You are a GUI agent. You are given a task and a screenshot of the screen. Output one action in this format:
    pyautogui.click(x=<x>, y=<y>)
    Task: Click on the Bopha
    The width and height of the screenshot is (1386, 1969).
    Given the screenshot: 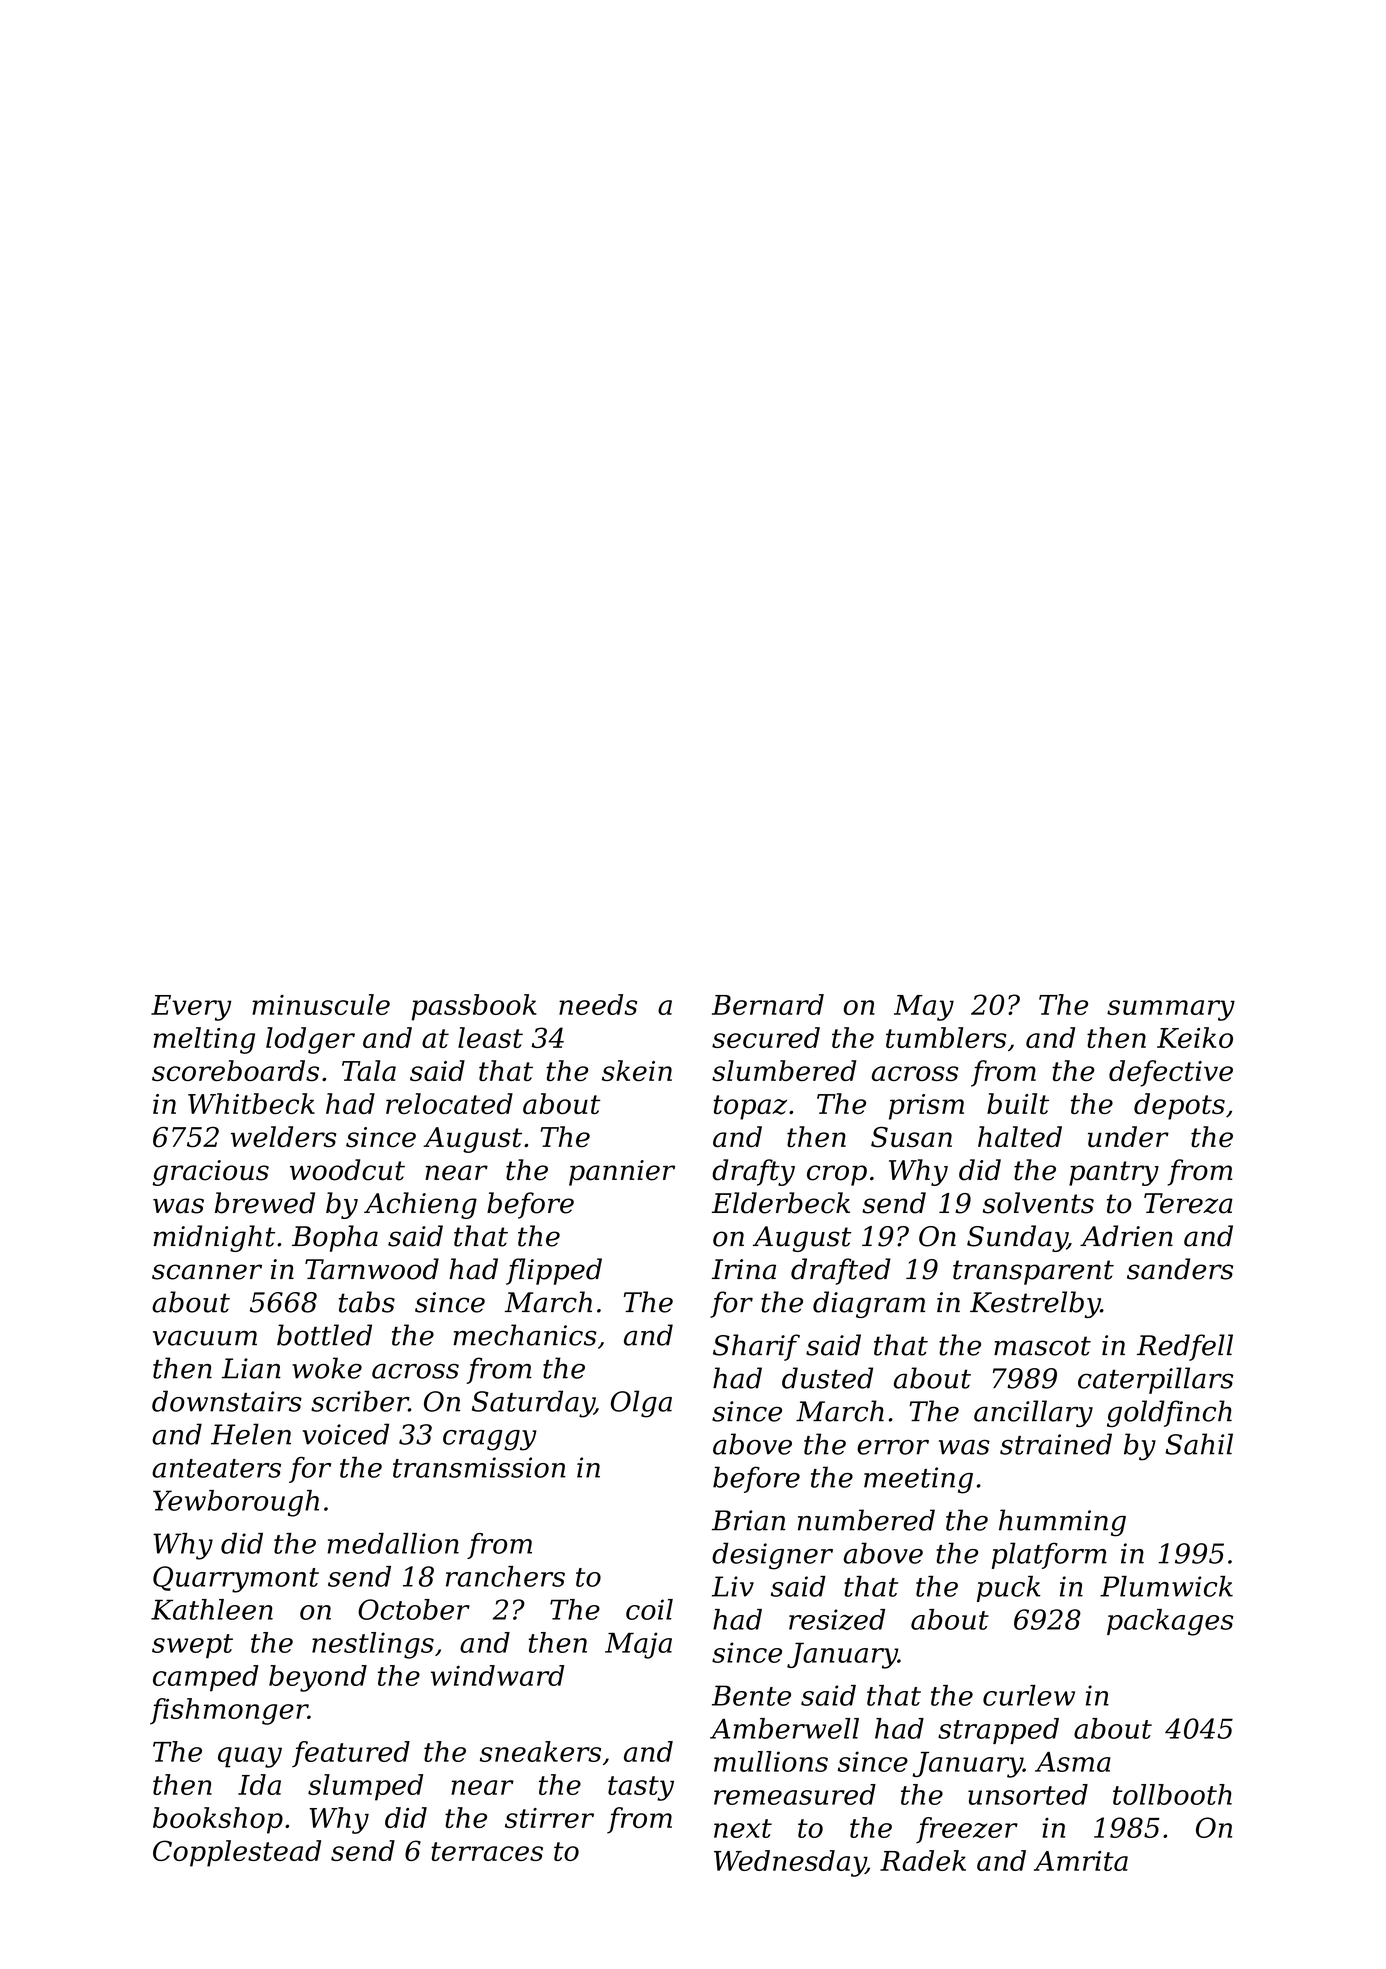 What is the action you would take?
    pyautogui.click(x=335, y=1238)
